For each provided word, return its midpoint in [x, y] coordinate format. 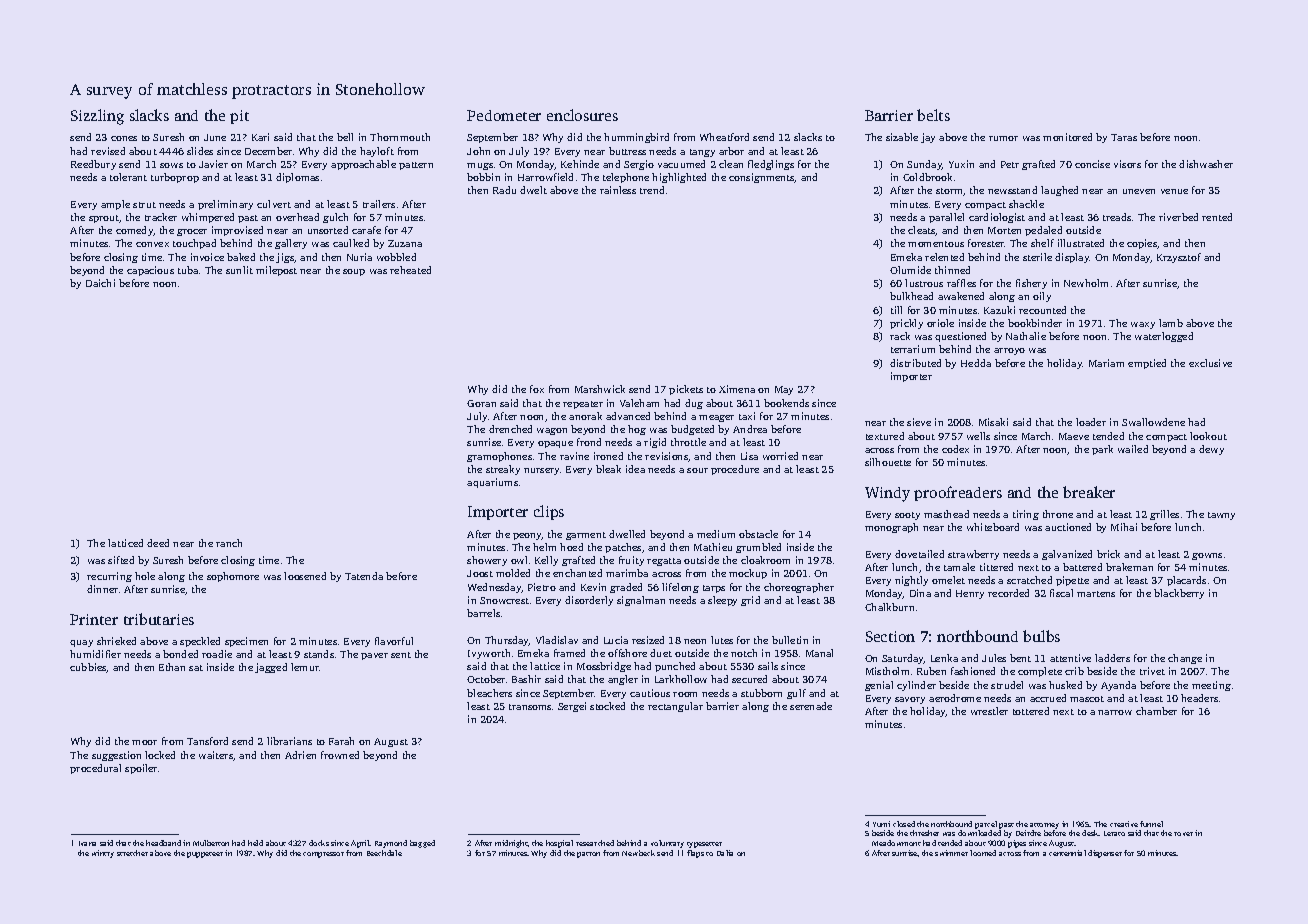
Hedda [976, 363]
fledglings [771, 165]
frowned [340, 755]
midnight [511, 844]
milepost [276, 271]
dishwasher [1206, 164]
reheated [410, 270]
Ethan [172, 667]
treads [1117, 217]
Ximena [737, 389]
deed [158, 543]
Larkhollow [681, 679]
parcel [986, 825]
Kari [260, 137]
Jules [994, 658]
